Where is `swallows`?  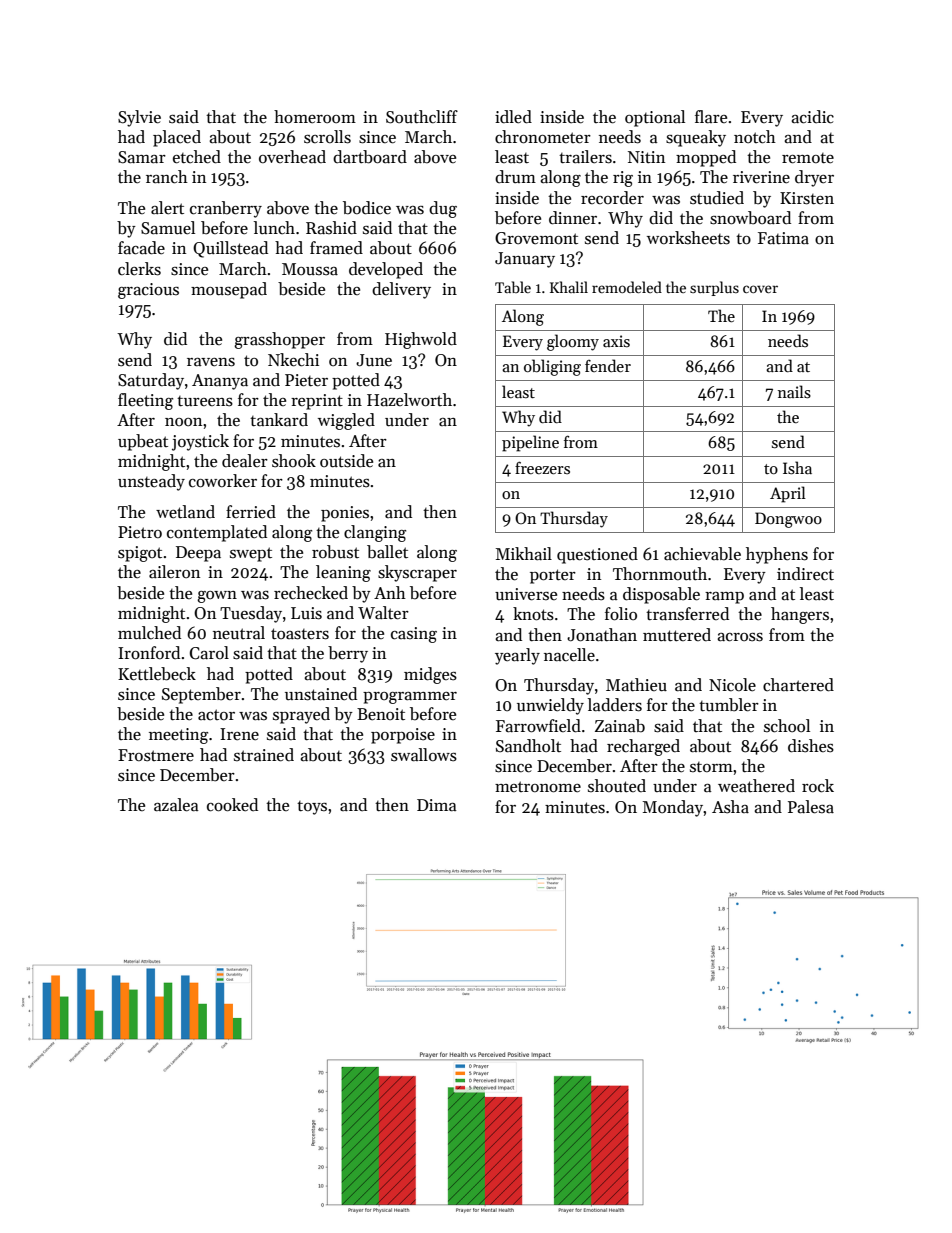 swallows is located at coordinates (424, 755).
